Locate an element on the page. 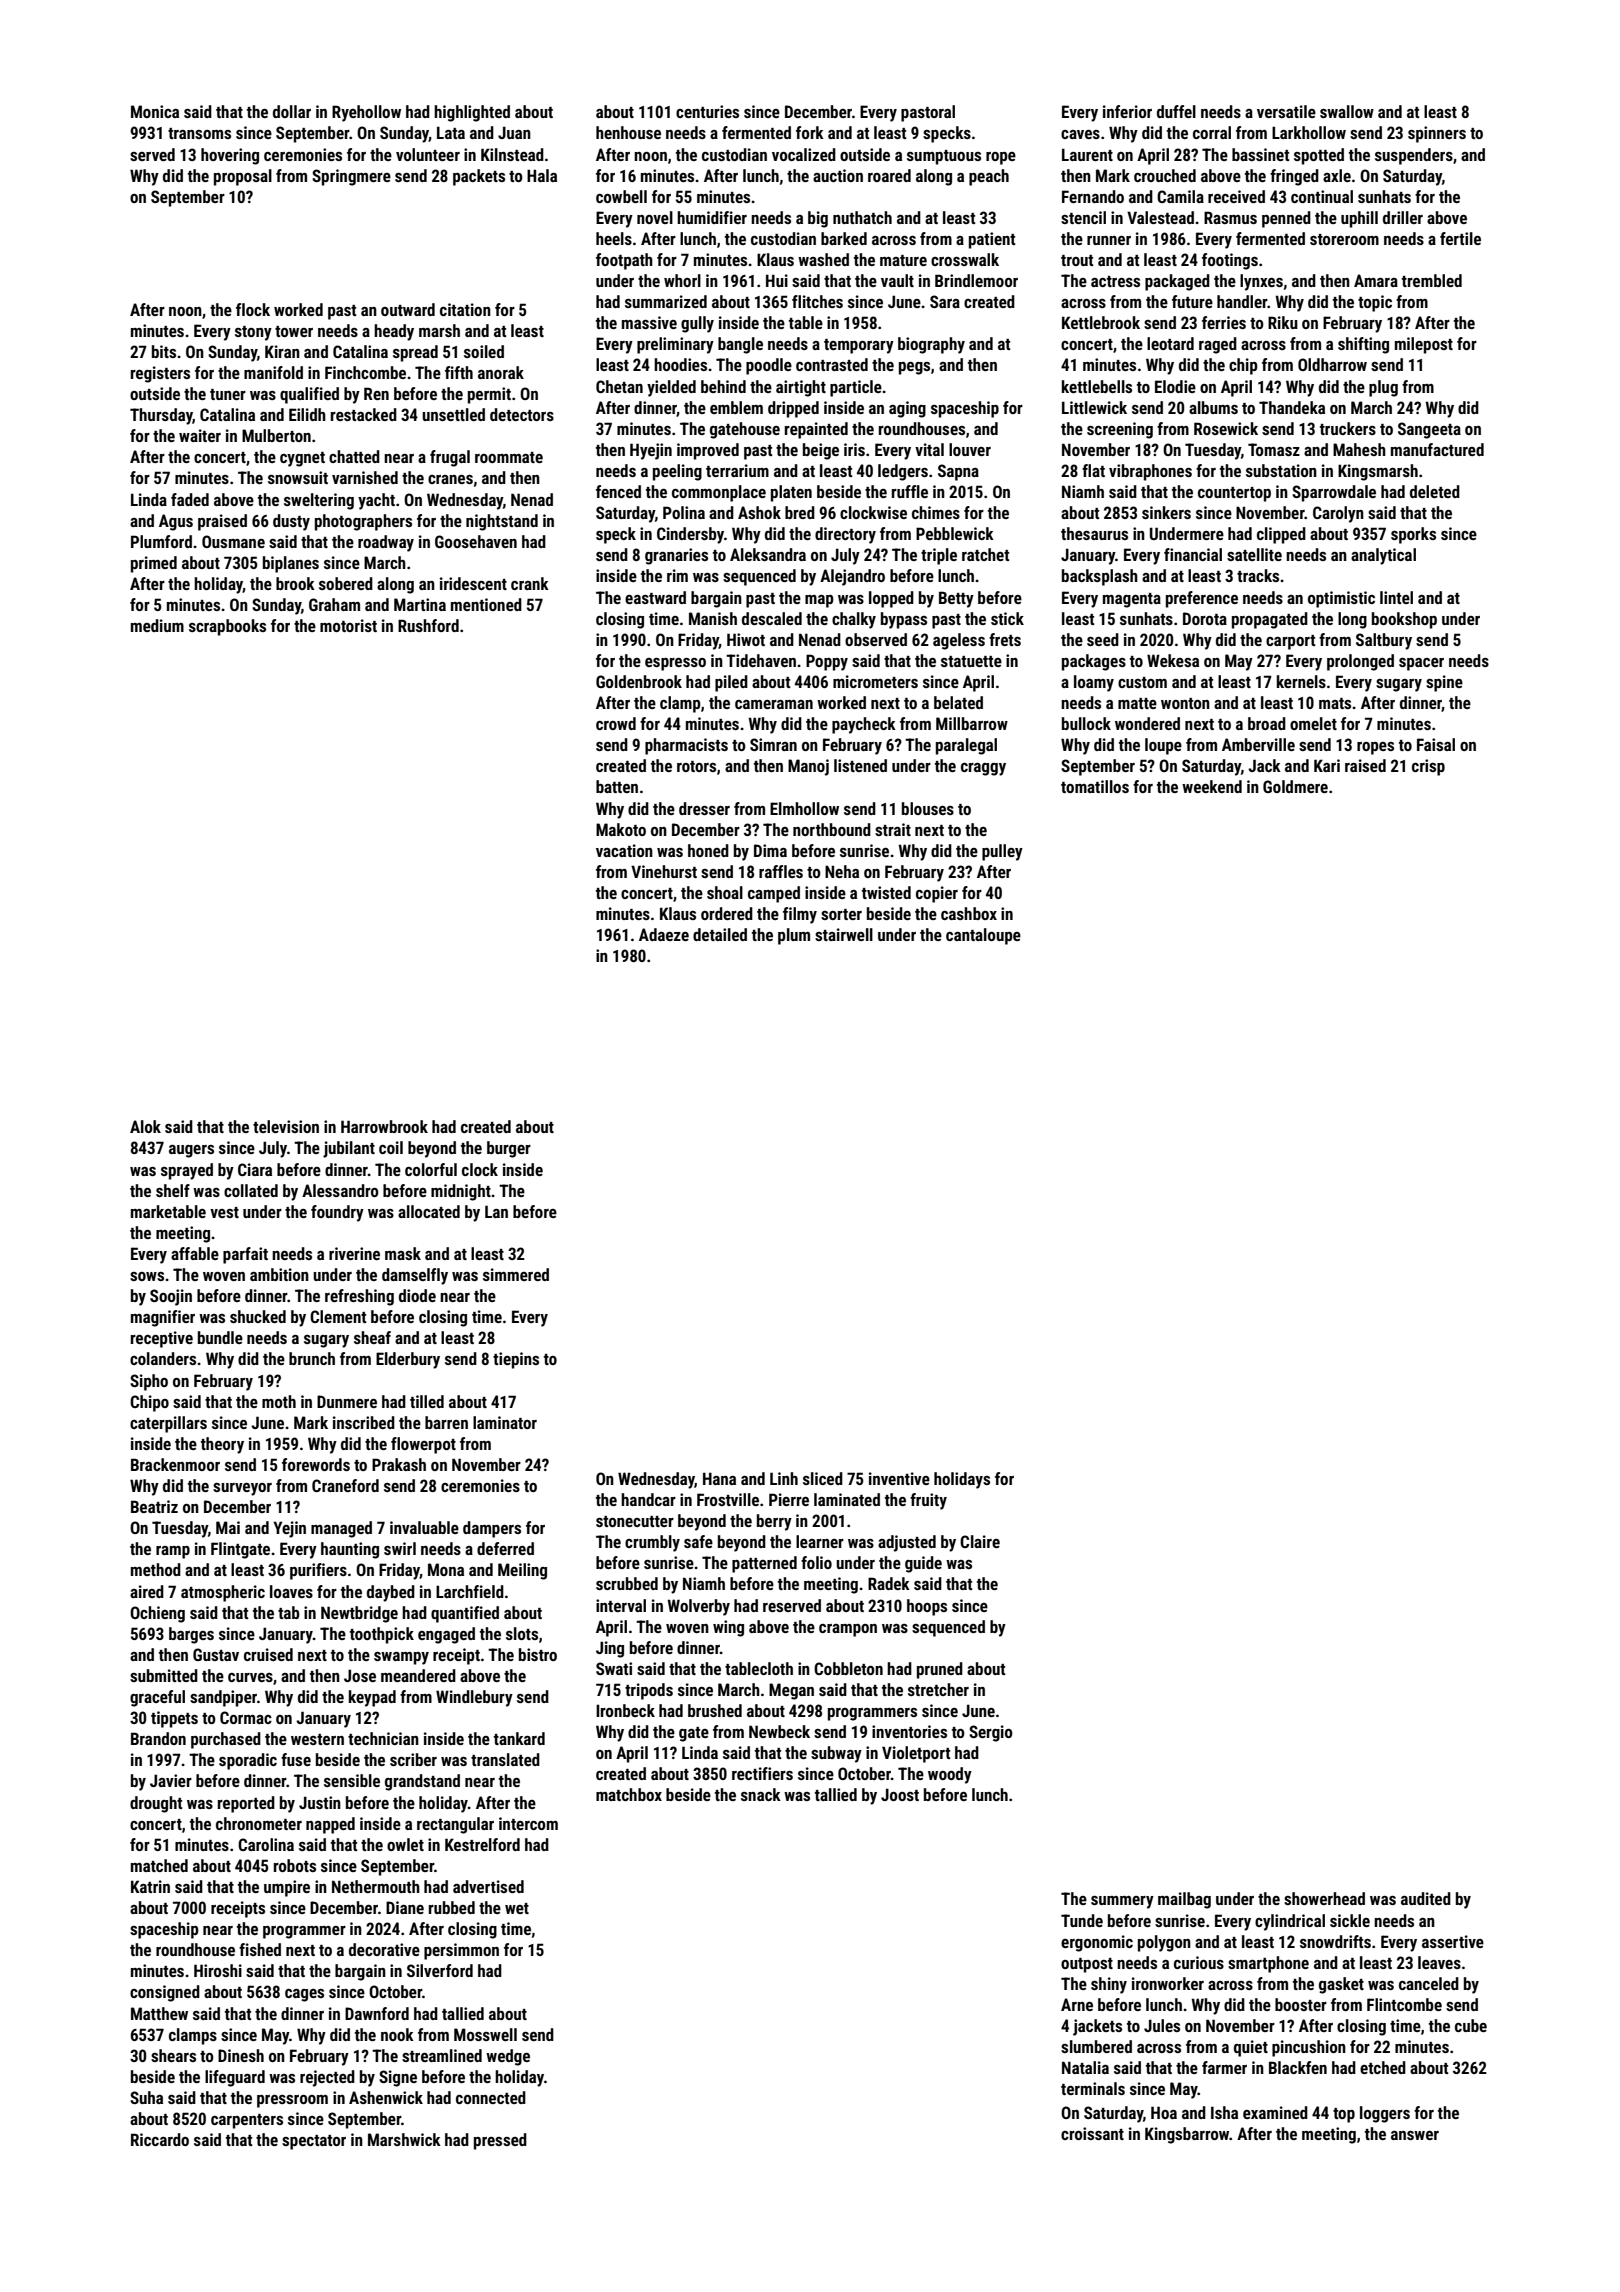 This page has width=1620, height=2292. fertile is located at coordinates (1460, 238).
